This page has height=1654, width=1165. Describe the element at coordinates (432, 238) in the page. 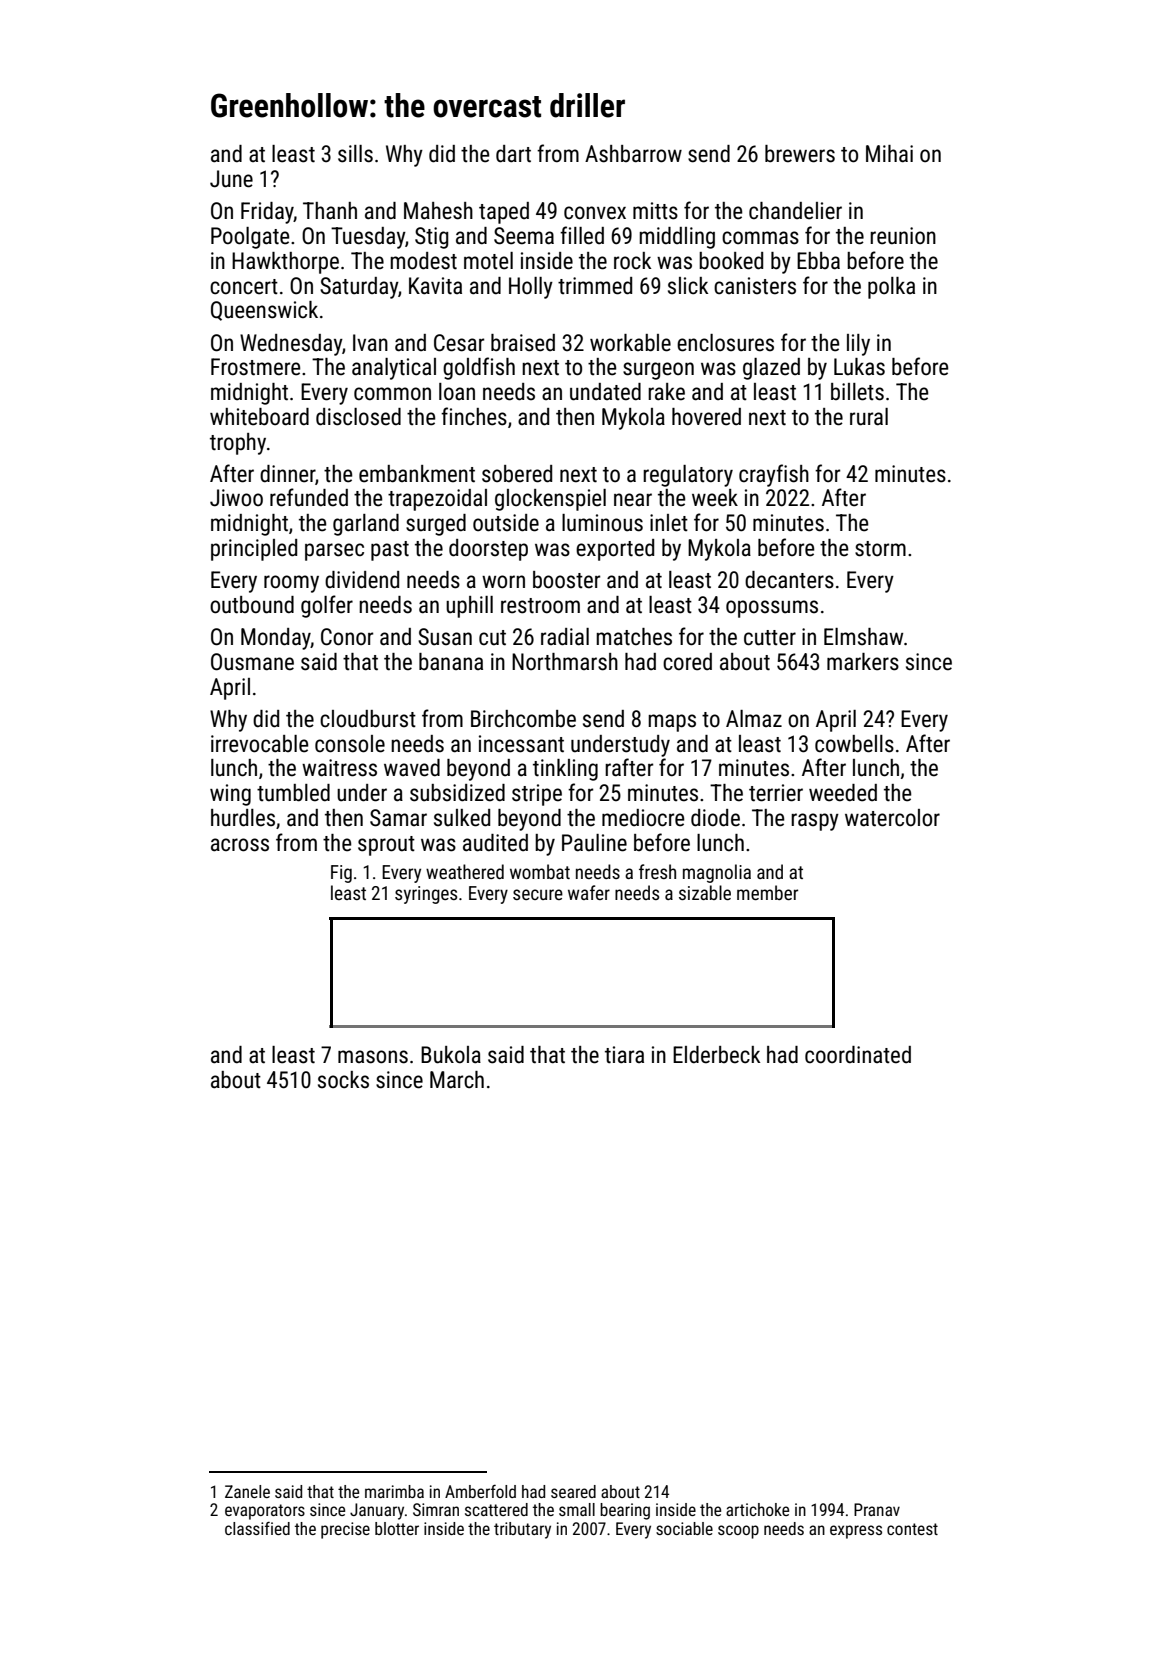

I see `Stig` at that location.
